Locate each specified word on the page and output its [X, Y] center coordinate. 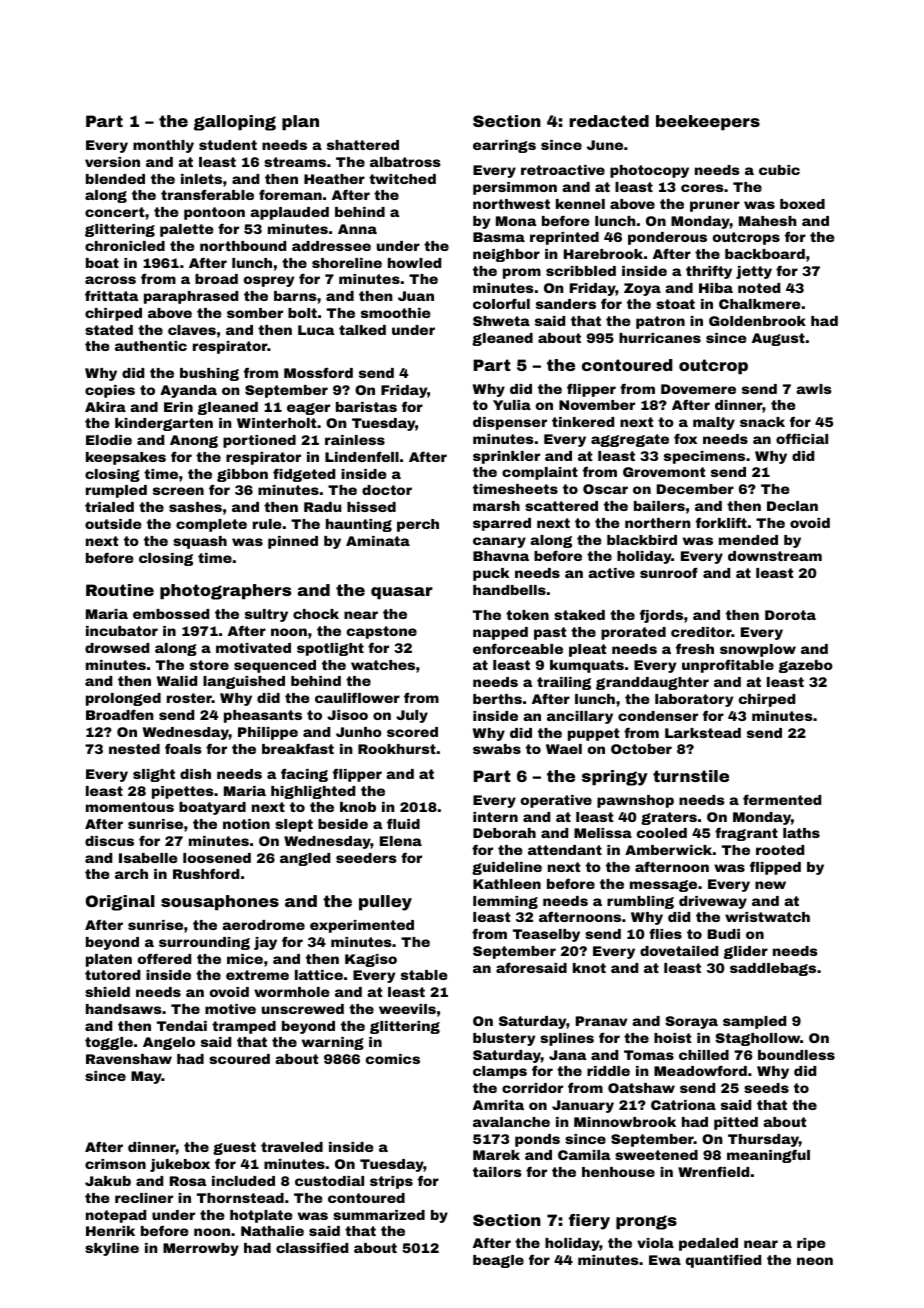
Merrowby [201, 1249]
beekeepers [708, 123]
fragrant [746, 834]
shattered [363, 145]
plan [300, 123]
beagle [498, 1261]
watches [383, 665]
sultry [266, 615]
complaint [540, 473]
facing [304, 775]
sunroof [669, 573]
